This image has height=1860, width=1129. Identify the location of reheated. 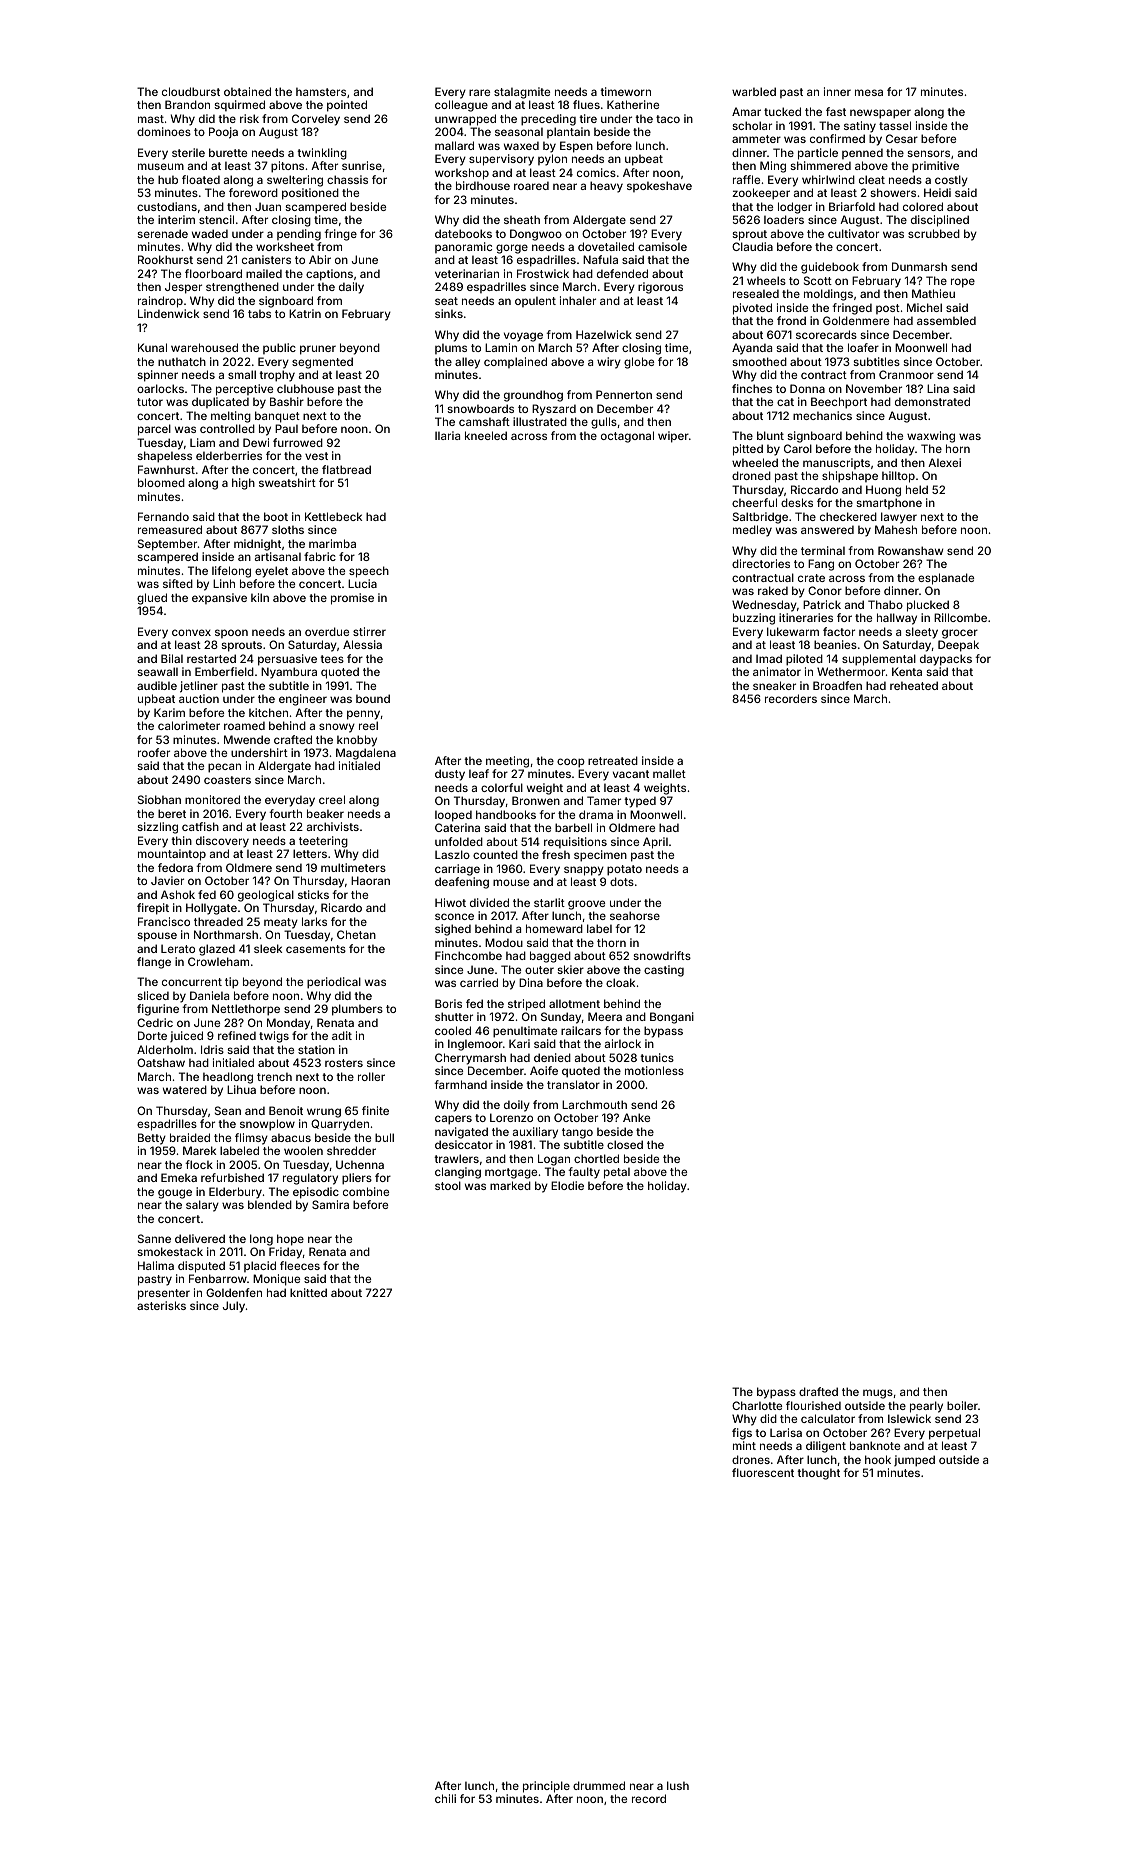
(914, 685).
